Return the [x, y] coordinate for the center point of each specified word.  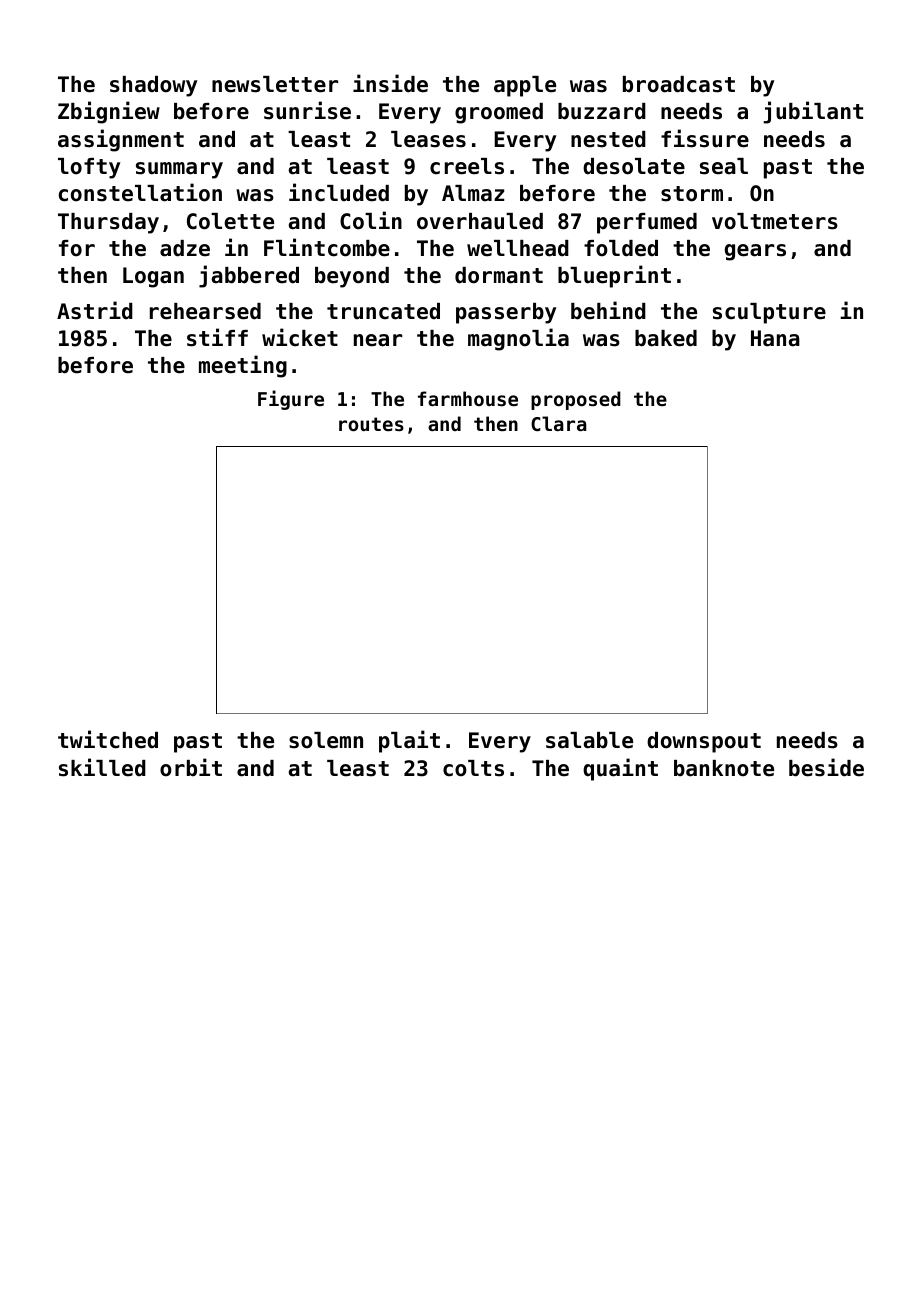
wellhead [518, 248]
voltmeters [775, 221]
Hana [775, 338]
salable [589, 740]
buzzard [602, 111]
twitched [108, 739]
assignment [121, 140]
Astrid [95, 310]
